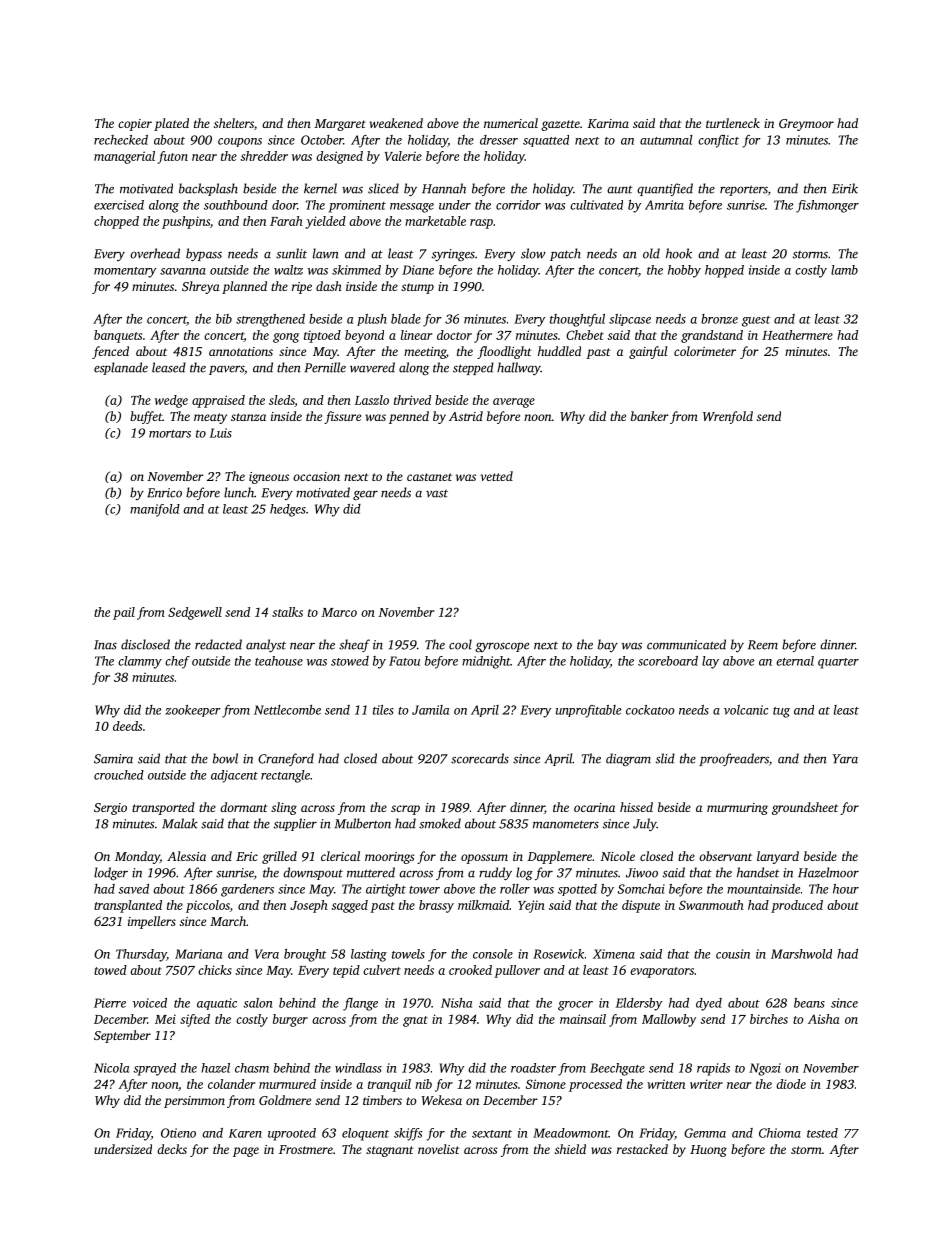 This image has width=952, height=1233. I want to click on gazette, so click(560, 125).
